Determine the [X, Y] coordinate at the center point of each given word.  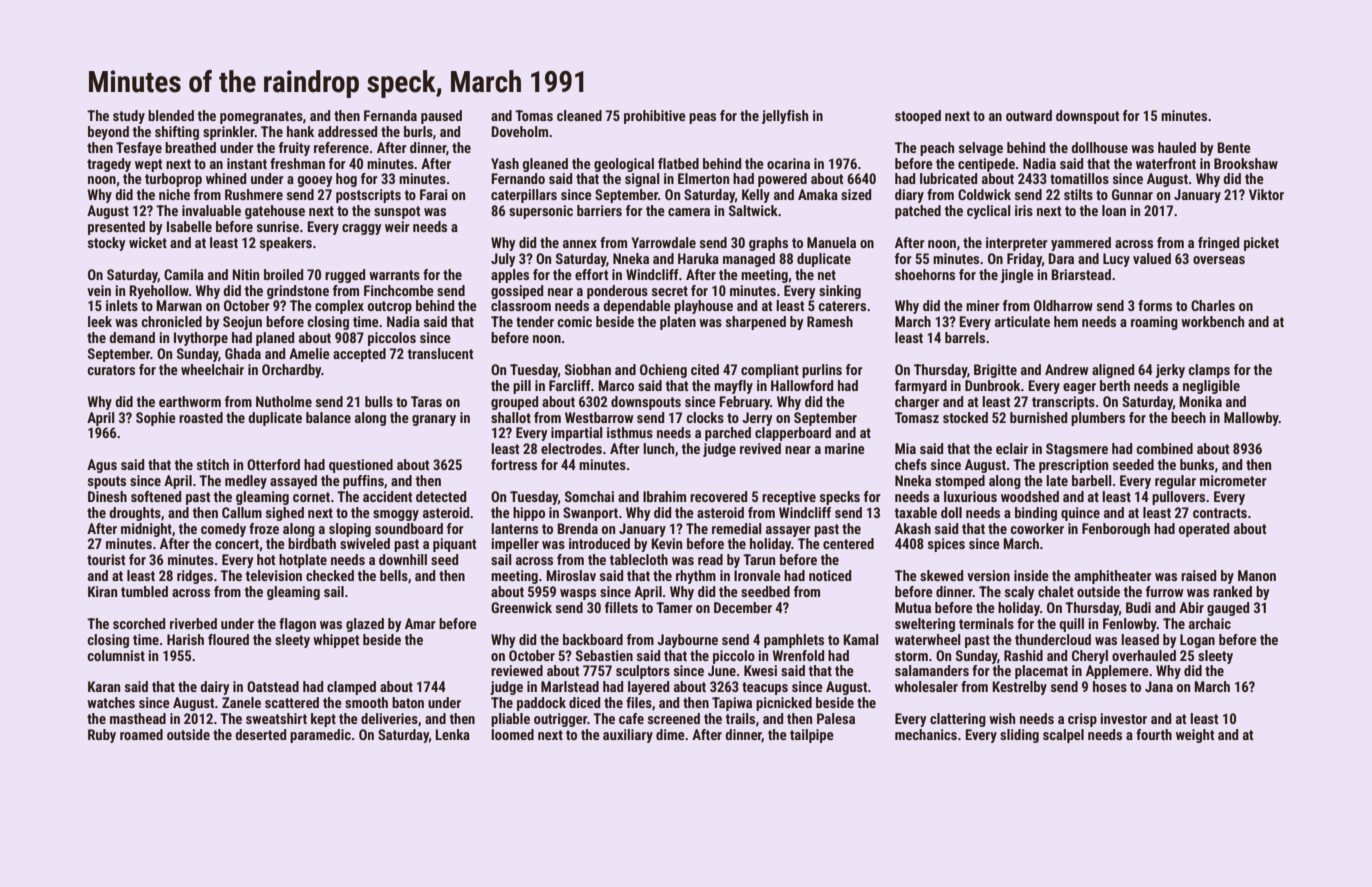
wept [148, 165]
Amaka [818, 194]
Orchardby [292, 371]
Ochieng [663, 371]
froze [264, 528]
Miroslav [571, 575]
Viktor [1266, 194]
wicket [148, 242]
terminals [986, 623]
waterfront [1166, 163]
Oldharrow [1063, 305]
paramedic [320, 736]
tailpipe [812, 736]
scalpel [1063, 736]
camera [689, 212]
